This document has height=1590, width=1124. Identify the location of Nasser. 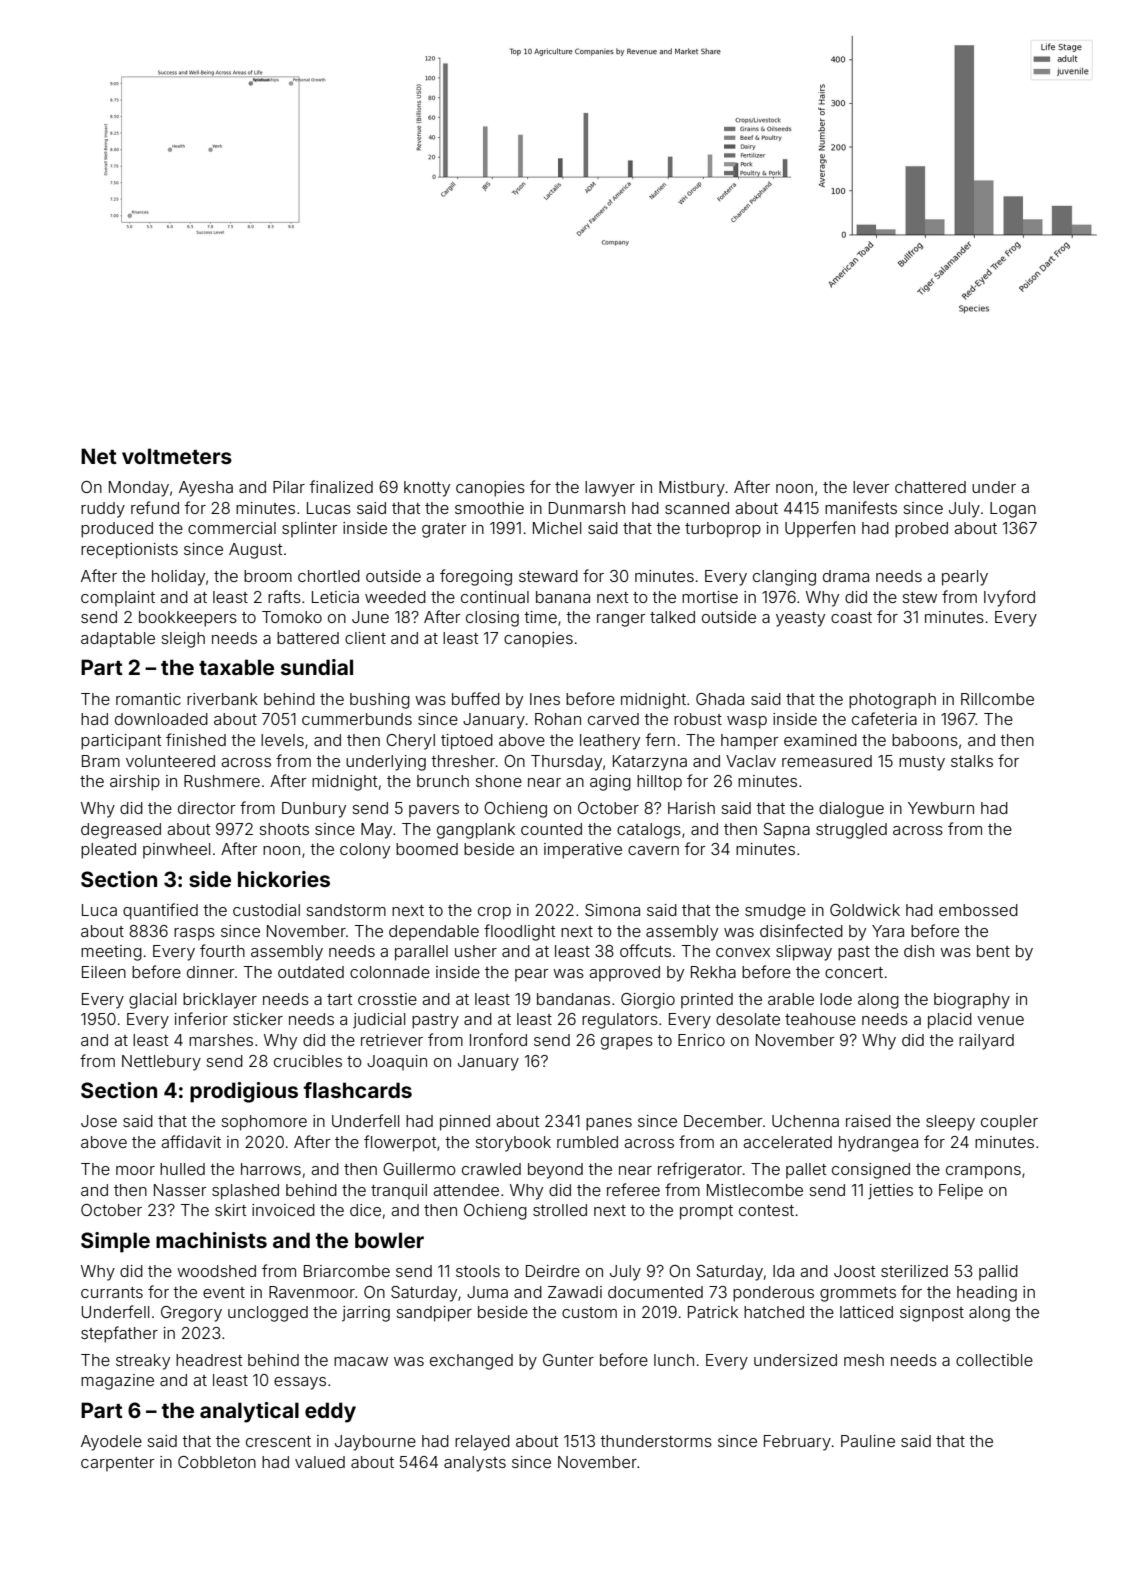
(180, 1190).
